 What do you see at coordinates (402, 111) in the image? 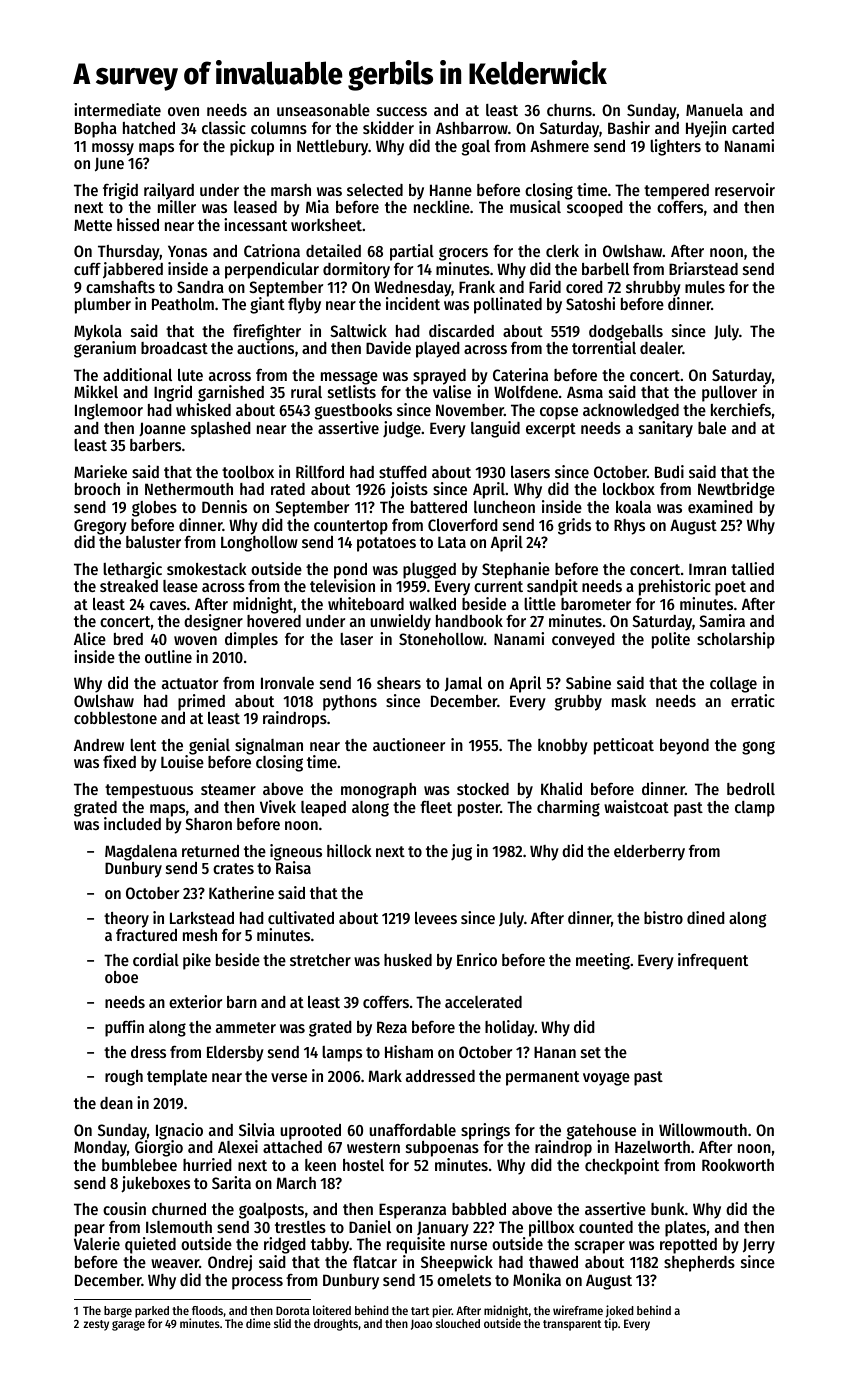
I see `success` at bounding box center [402, 111].
